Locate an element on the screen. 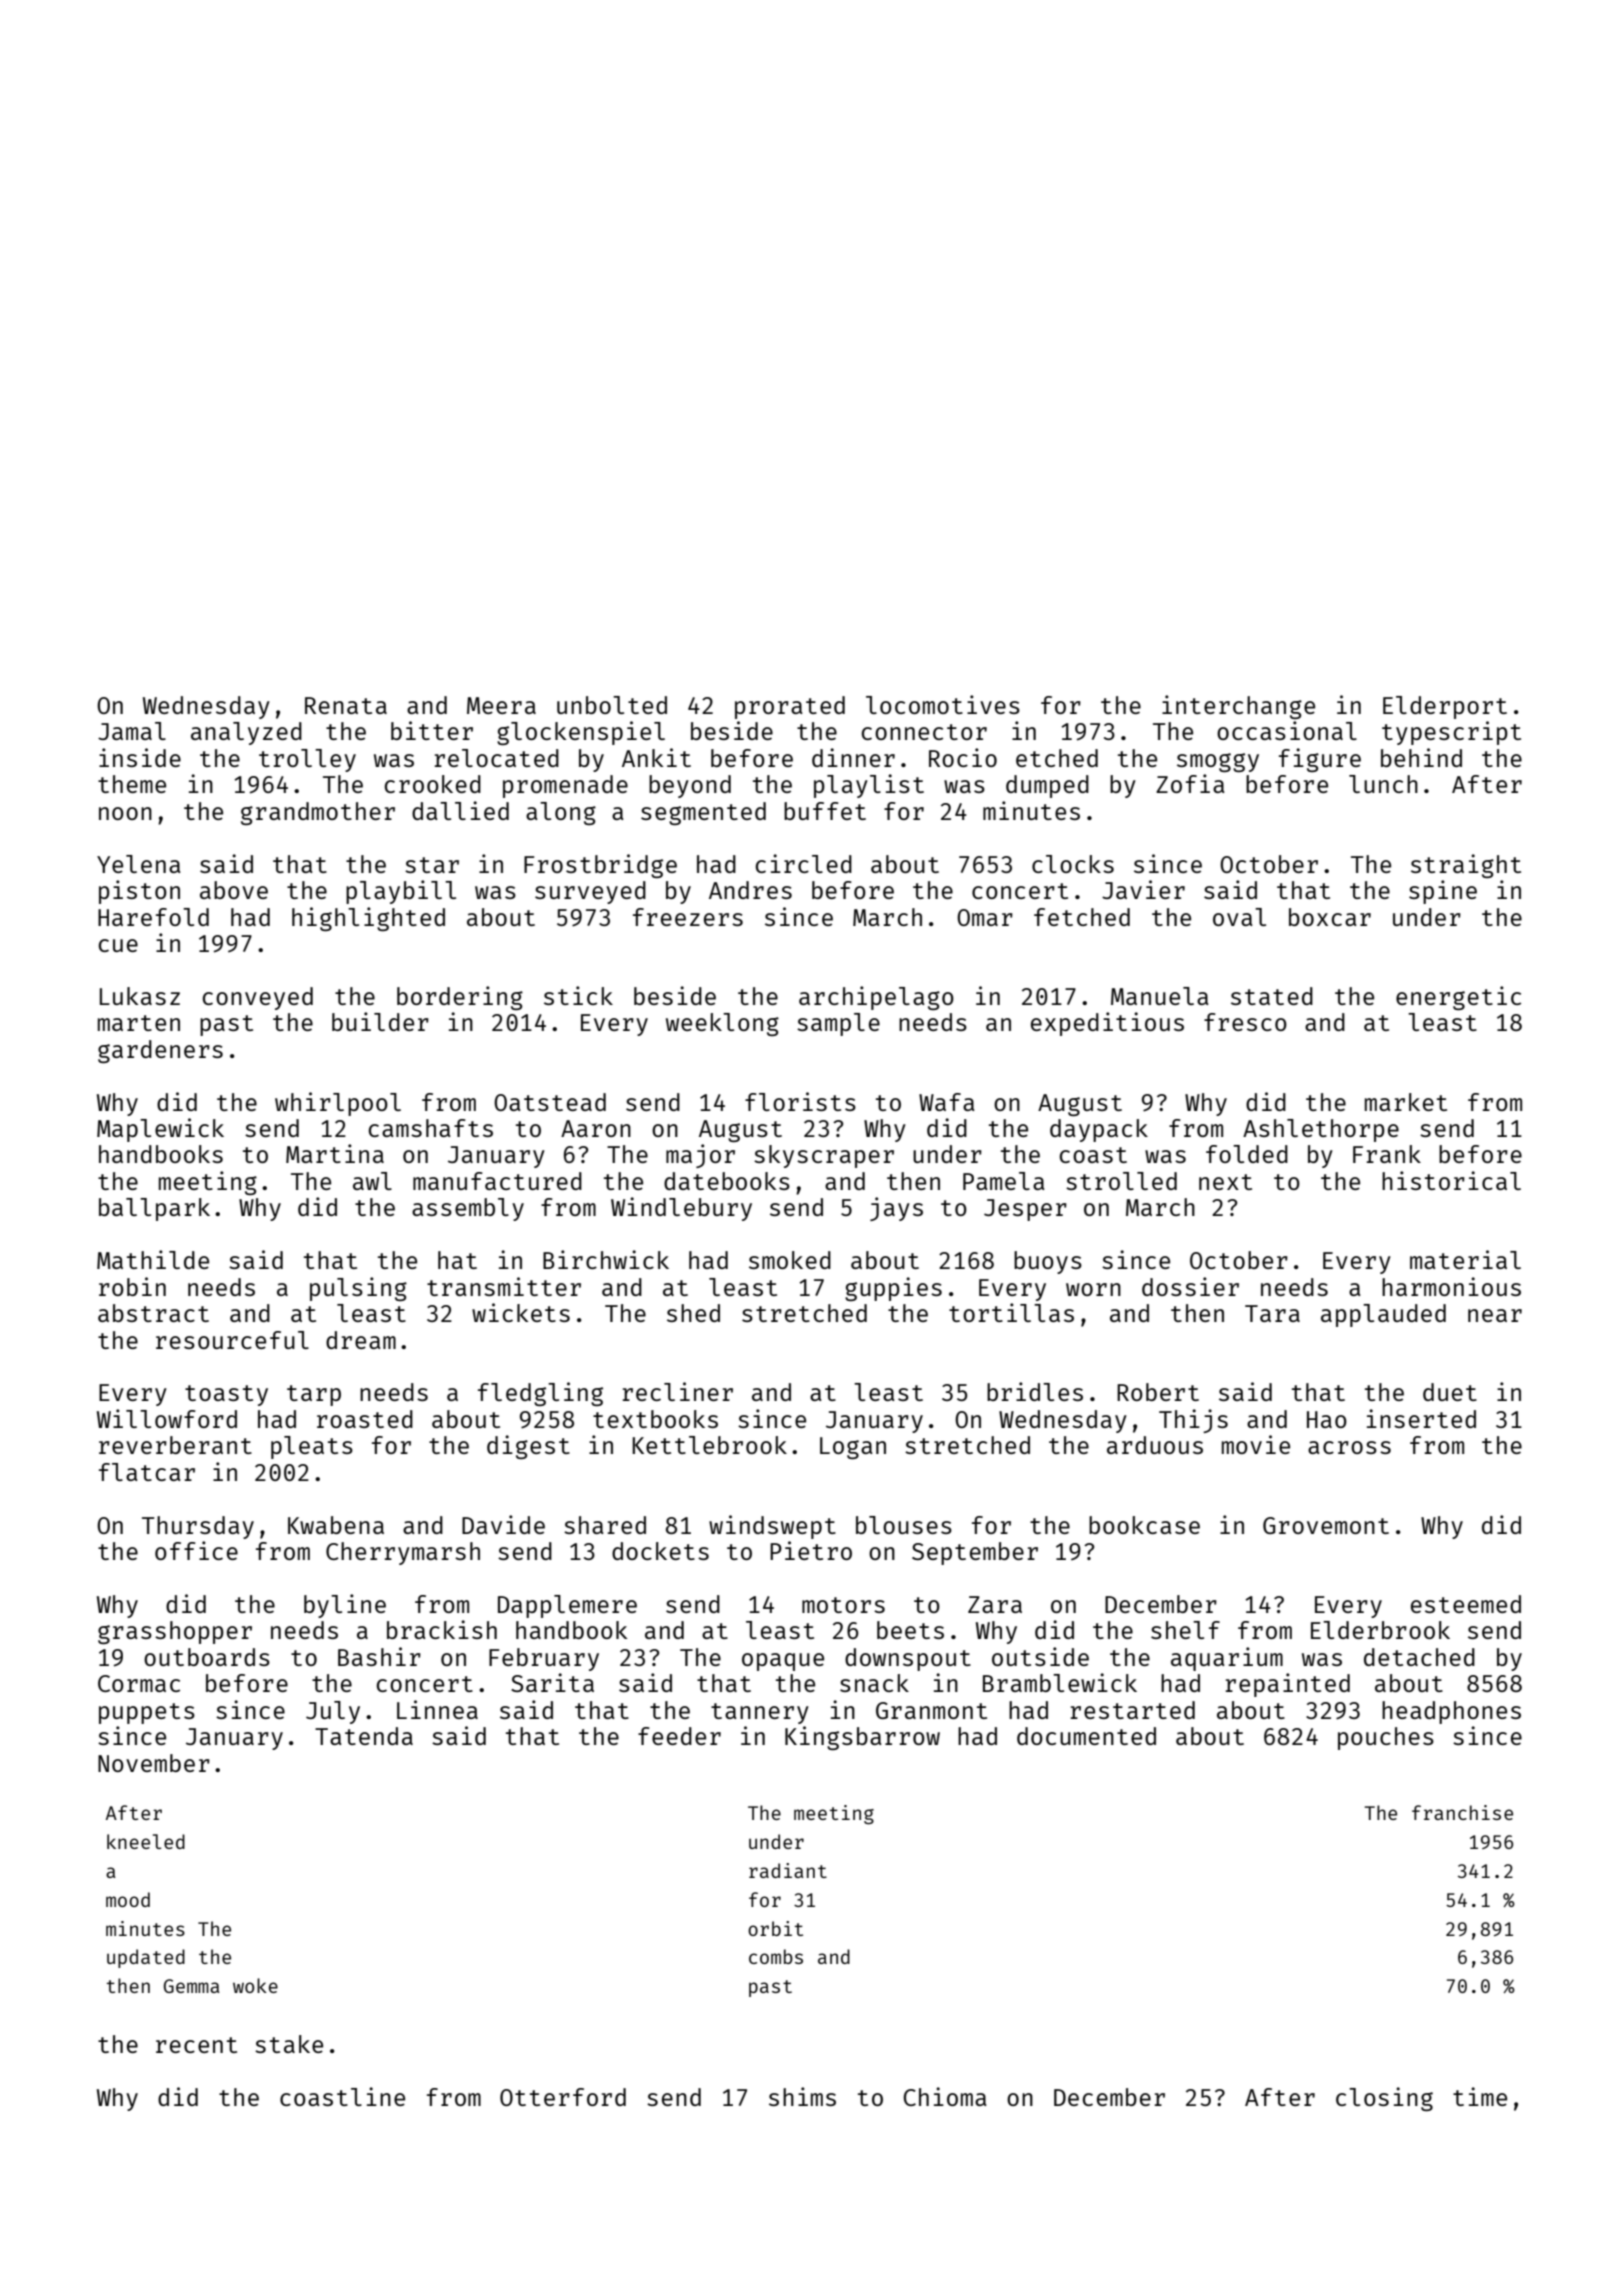  franchise is located at coordinates (1462, 1812).
